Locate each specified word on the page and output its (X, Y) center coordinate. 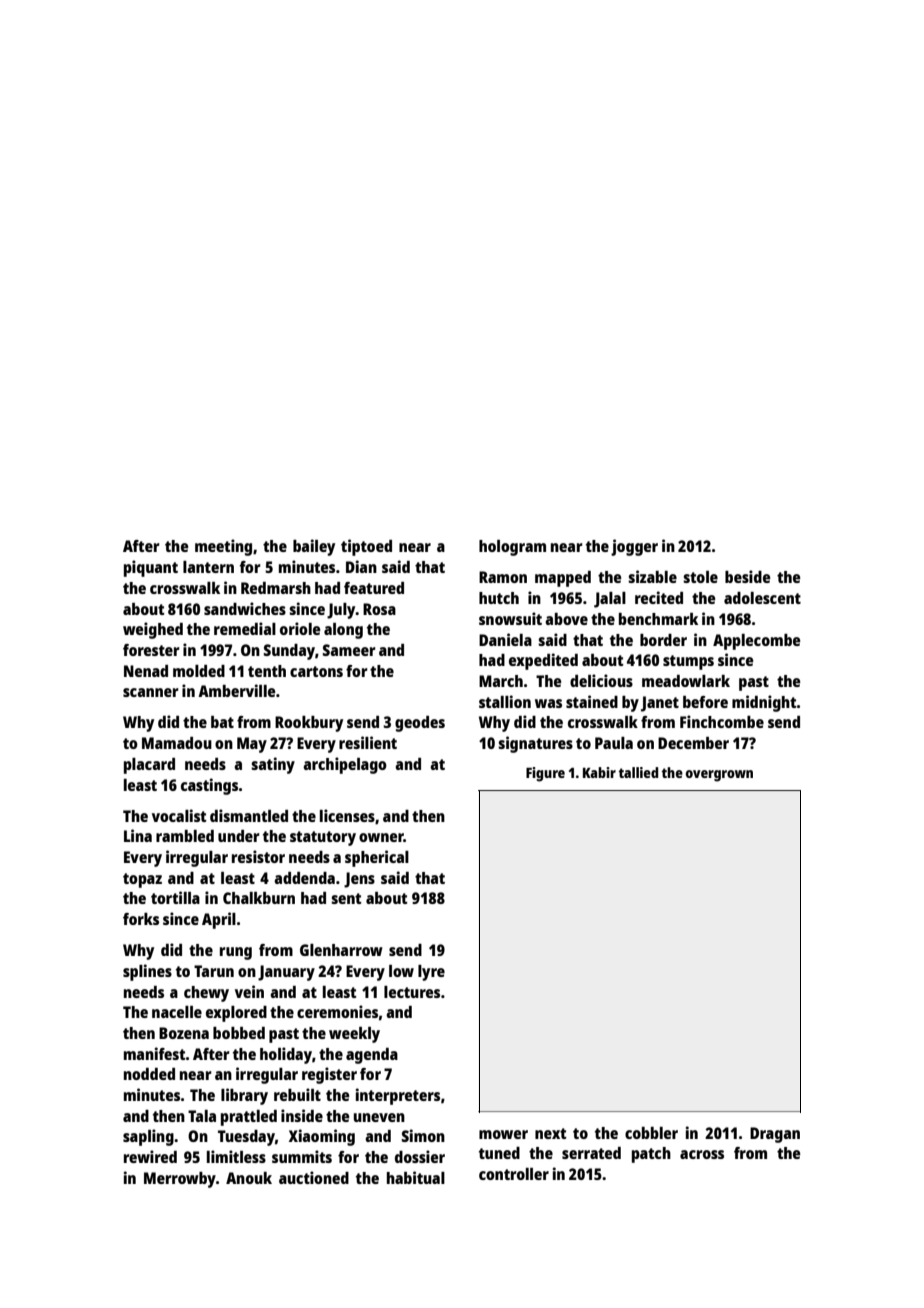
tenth (267, 671)
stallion (505, 701)
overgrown (719, 776)
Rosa (379, 609)
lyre (431, 973)
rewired (150, 1156)
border (663, 640)
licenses (347, 815)
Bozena (184, 1033)
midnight (764, 703)
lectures (412, 992)
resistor (258, 856)
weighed (153, 630)
